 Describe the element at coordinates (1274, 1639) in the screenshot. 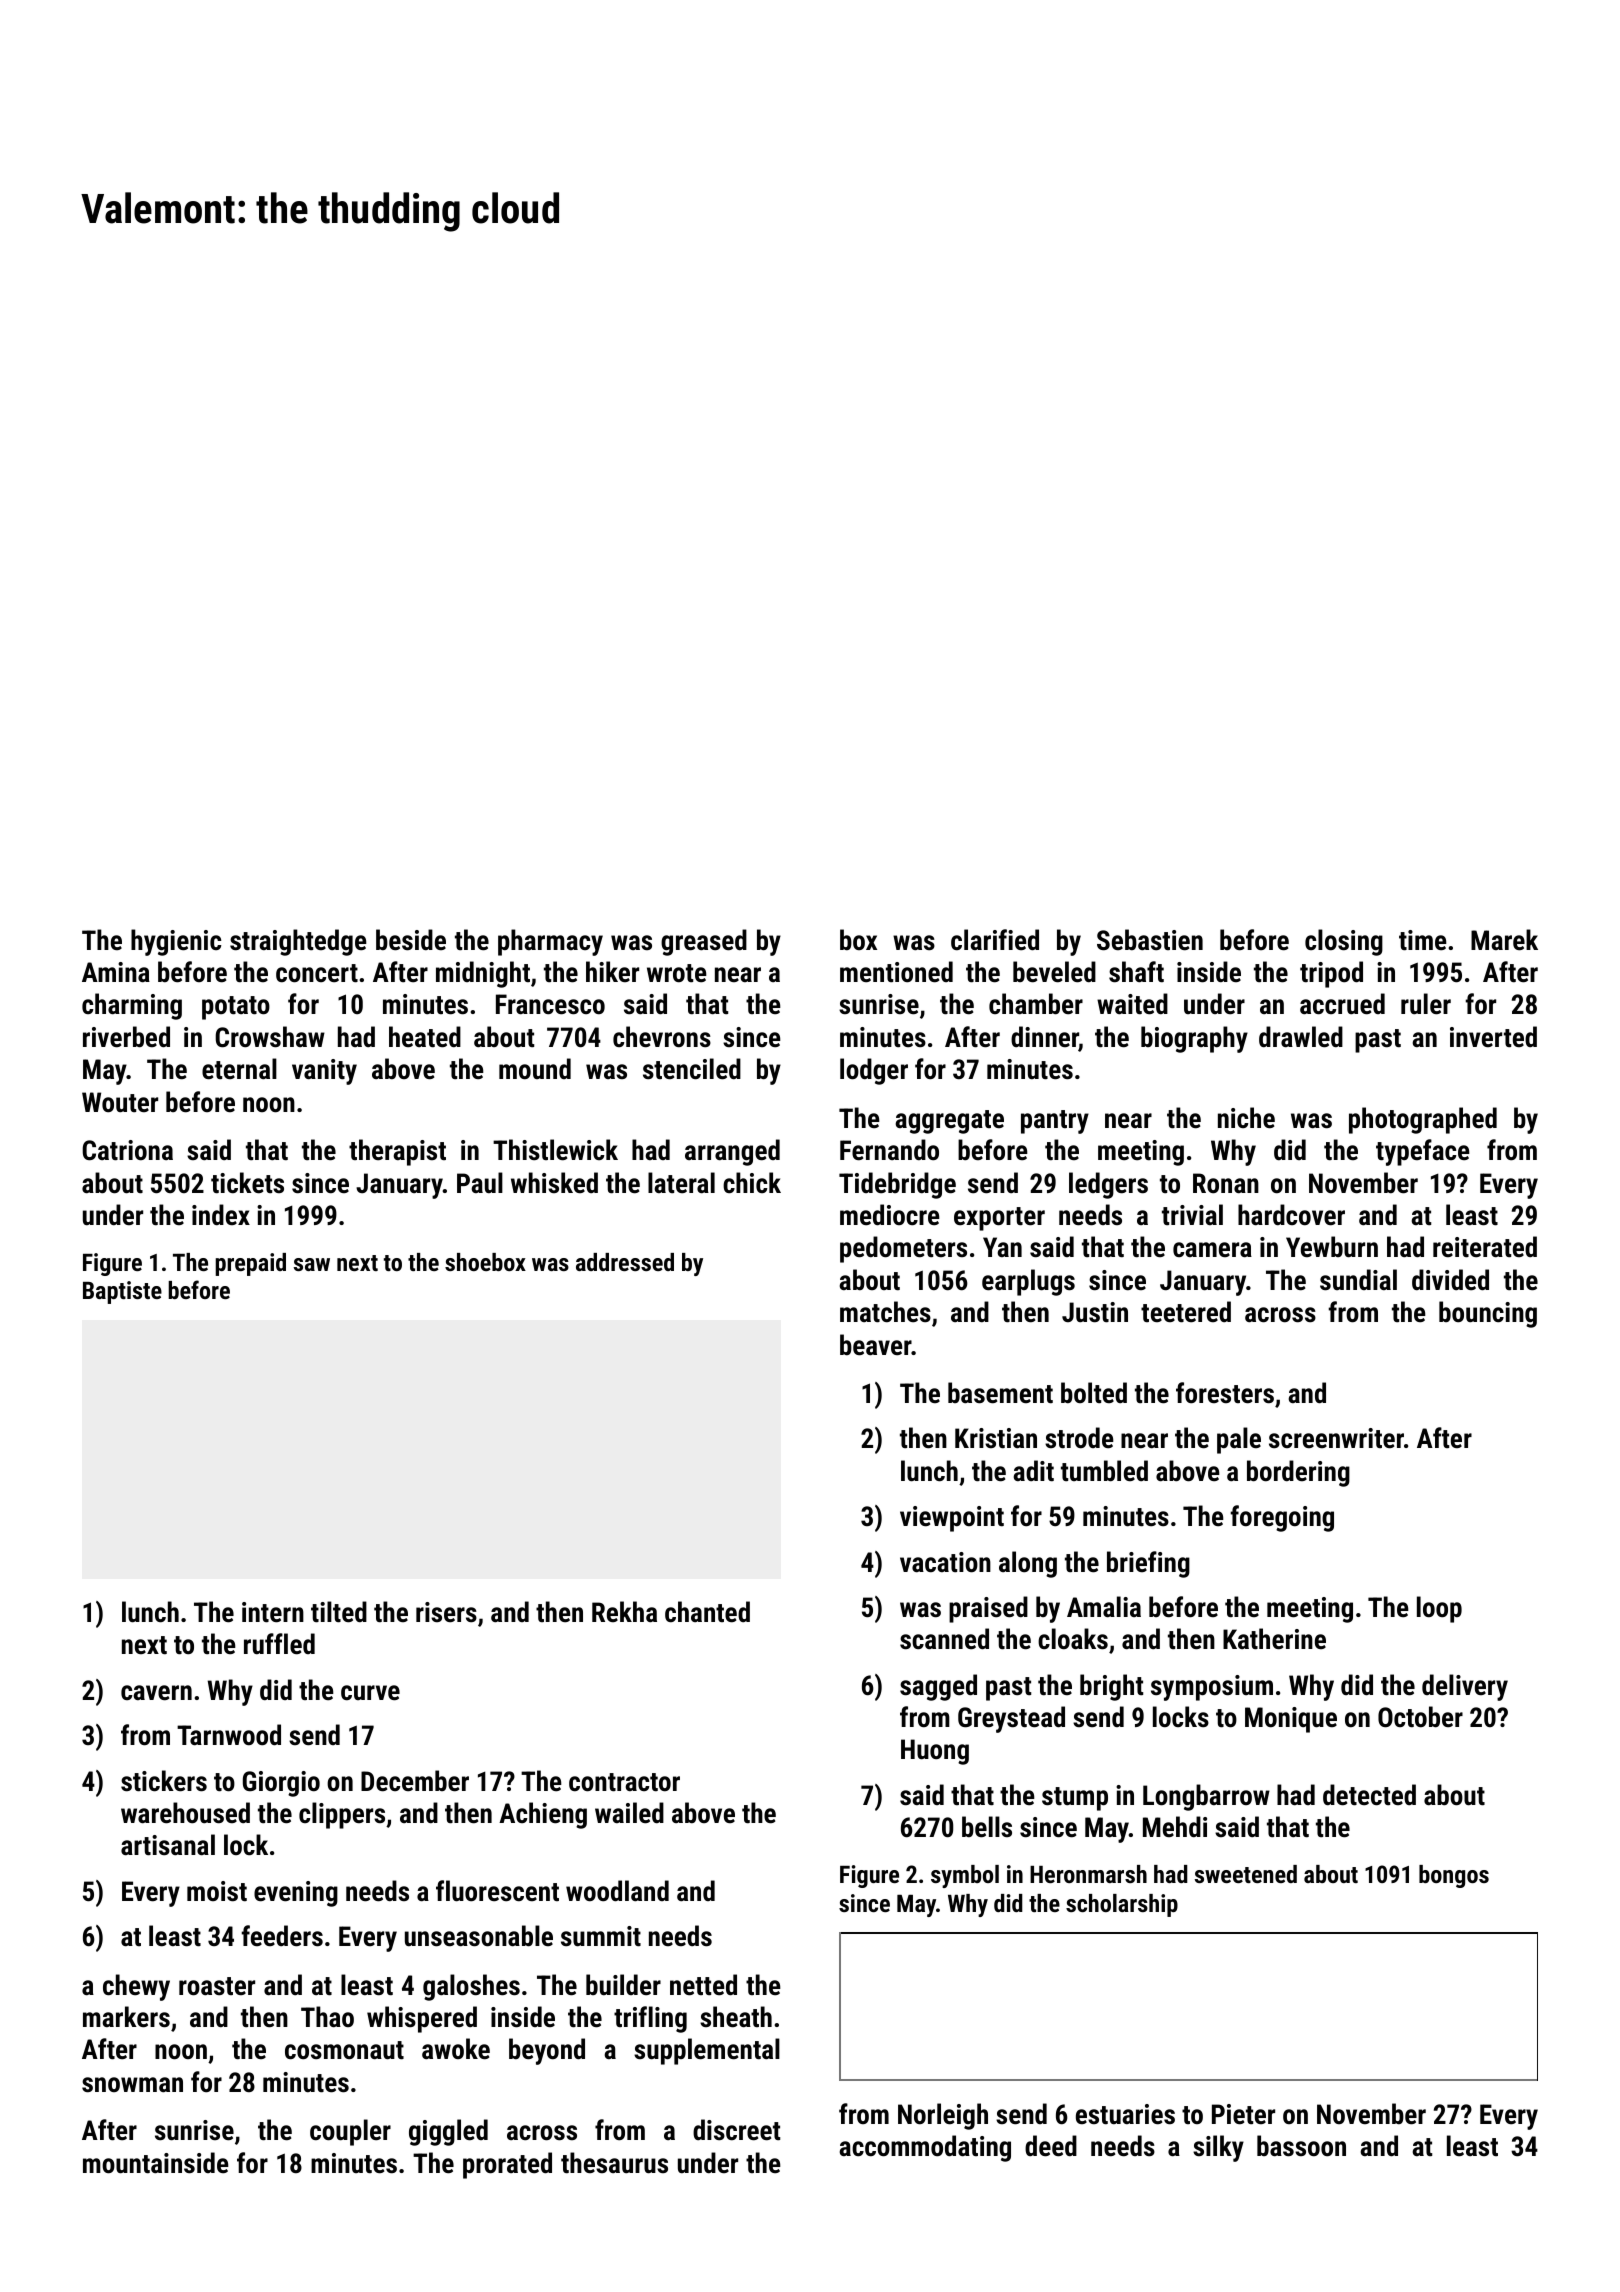

I see `Katherine` at that location.
